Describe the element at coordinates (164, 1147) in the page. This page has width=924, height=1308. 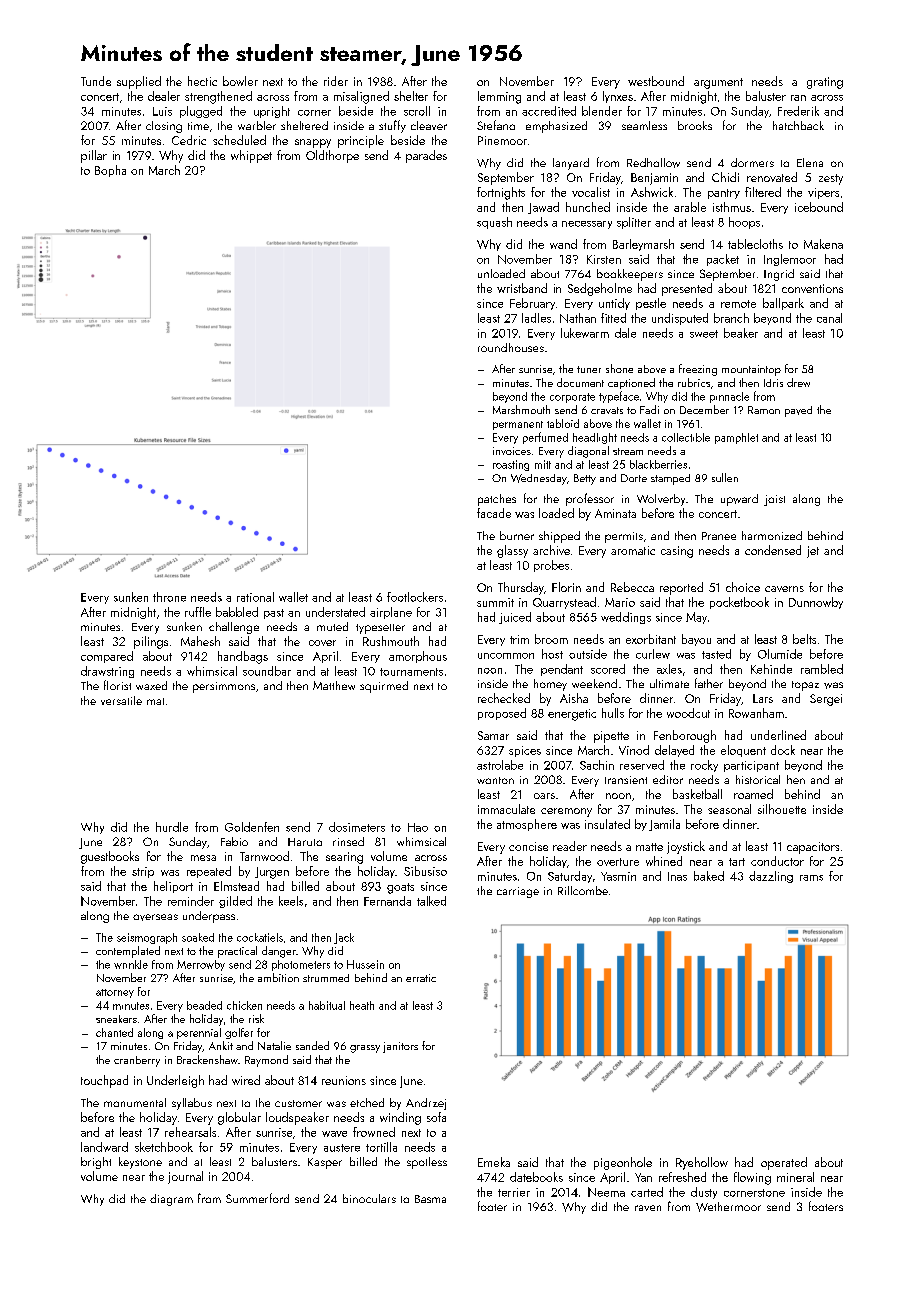
I see `sketchbook` at that location.
